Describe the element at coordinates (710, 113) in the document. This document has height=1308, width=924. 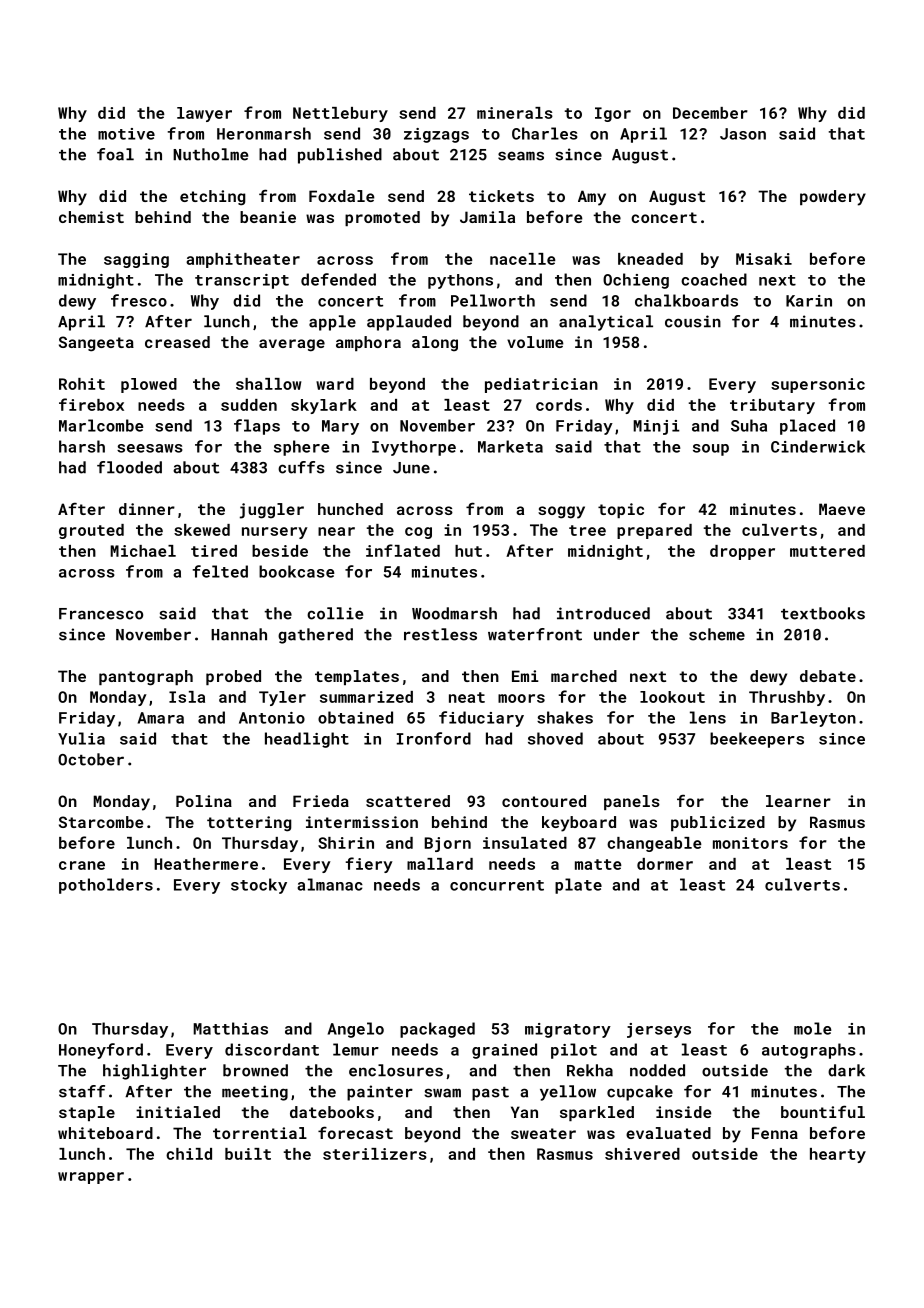
I see `December` at that location.
